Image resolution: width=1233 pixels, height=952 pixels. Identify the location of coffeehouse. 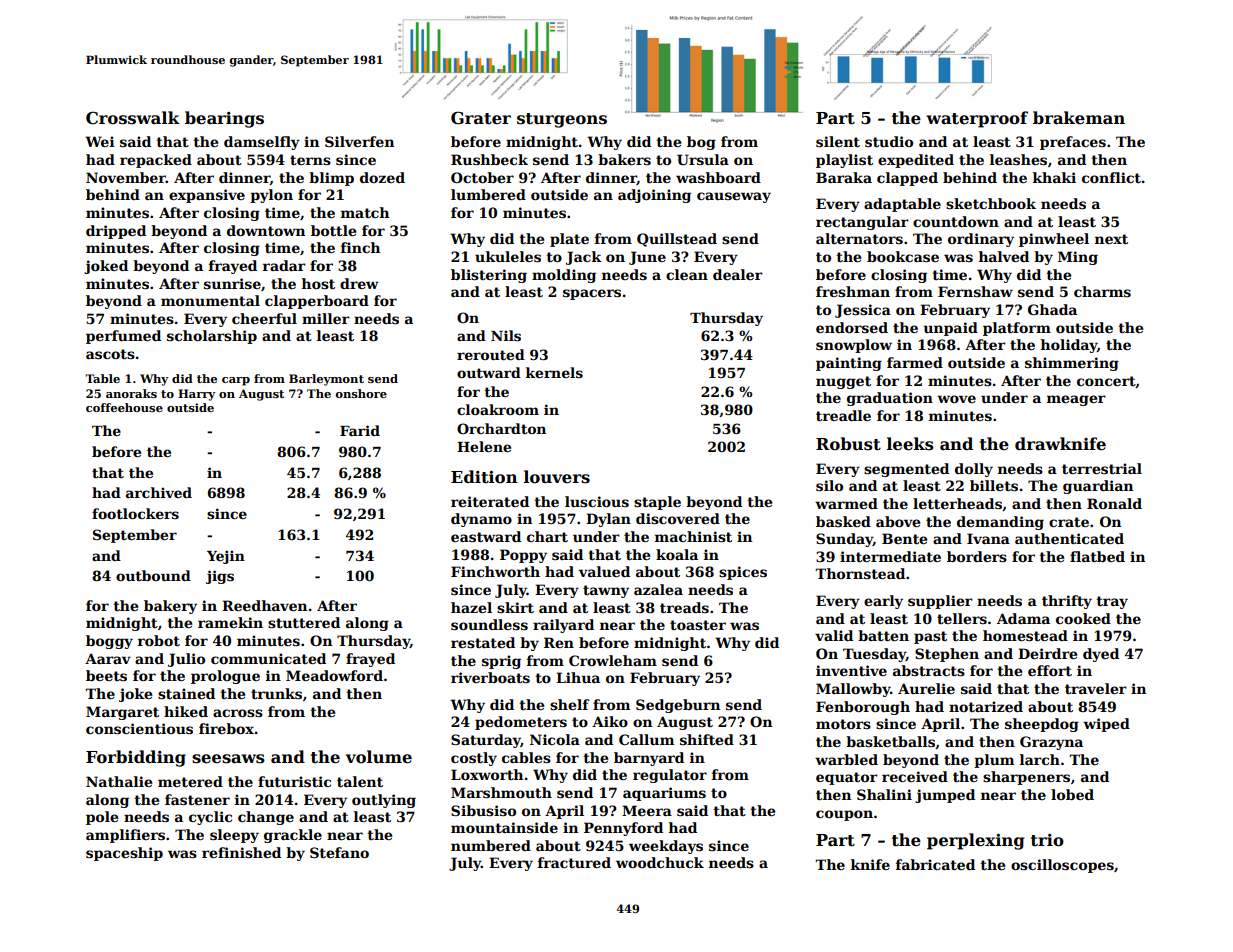
(124, 407).
